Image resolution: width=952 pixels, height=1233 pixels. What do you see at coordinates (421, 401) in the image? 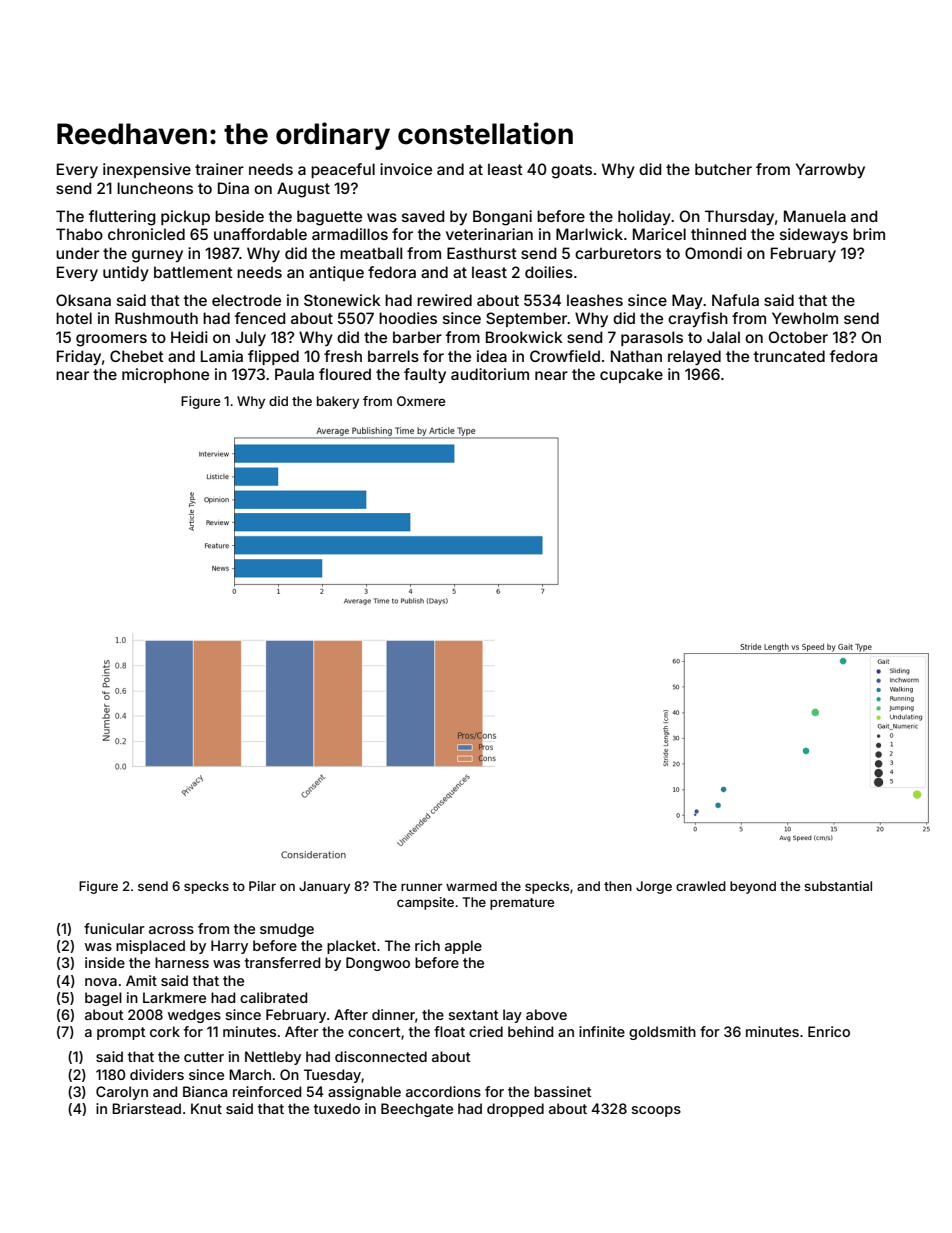
I see `Oxmere` at bounding box center [421, 401].
